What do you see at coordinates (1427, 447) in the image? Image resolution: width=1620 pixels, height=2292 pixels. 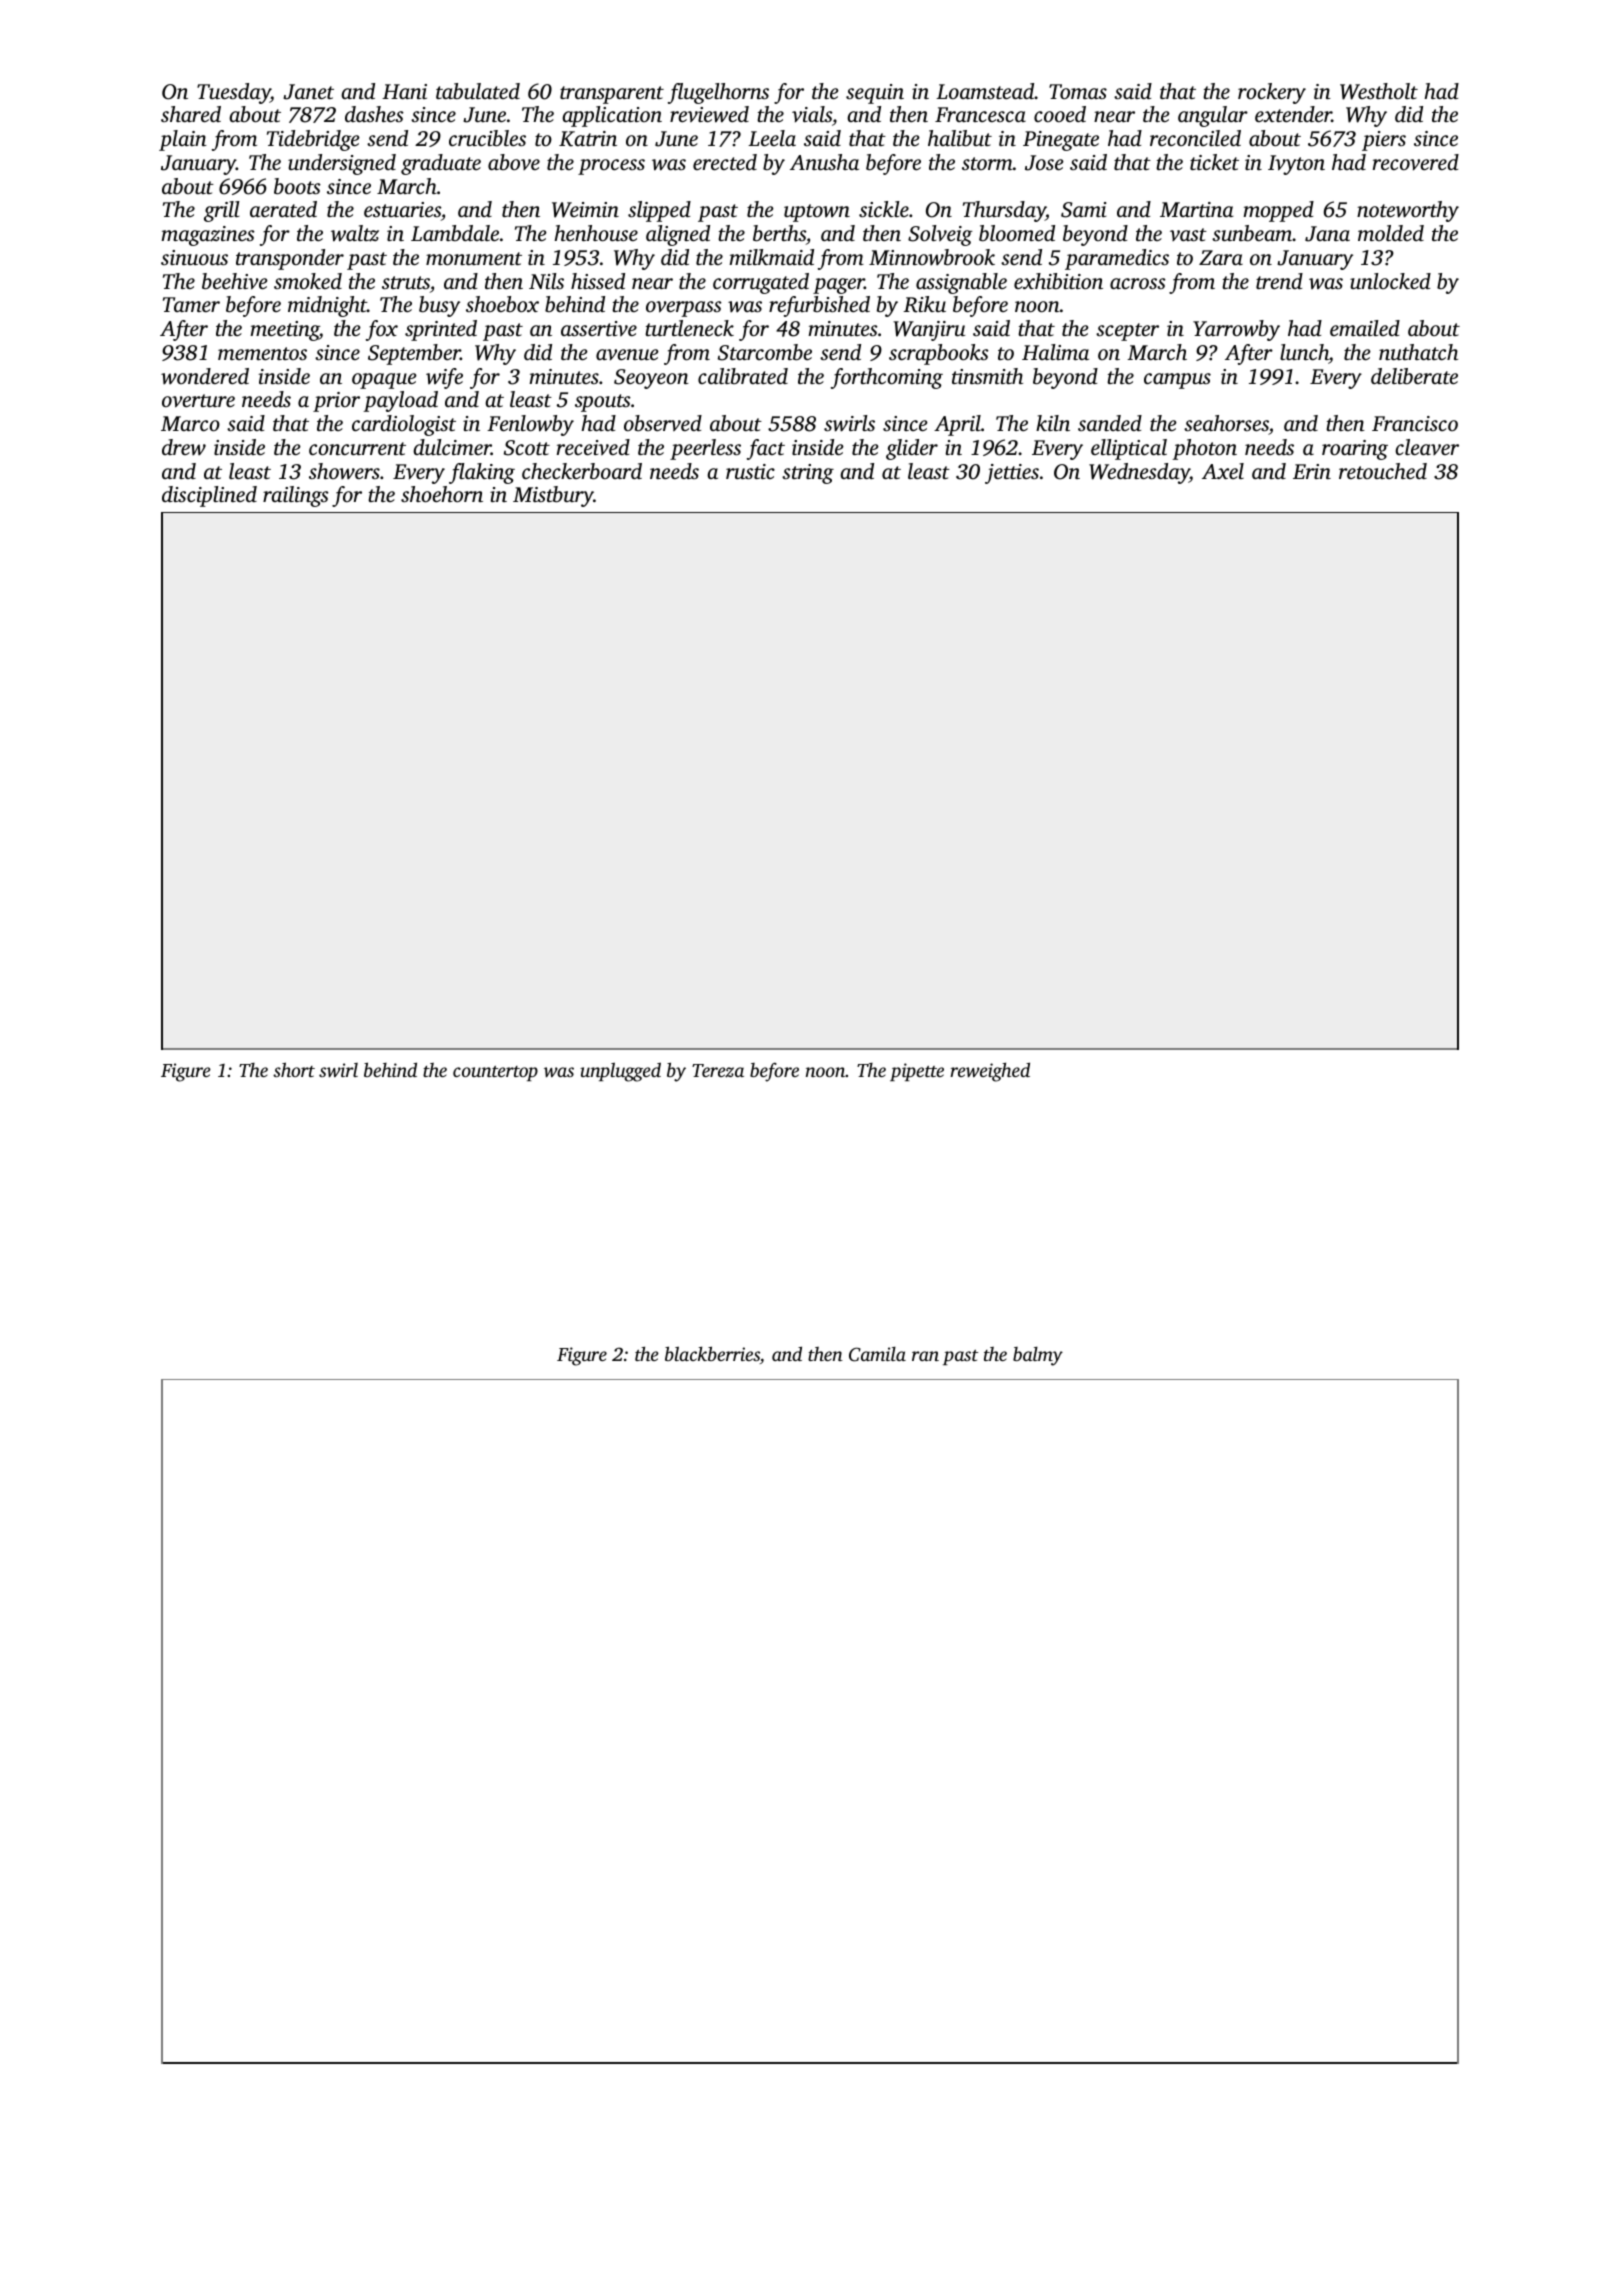 I see `cleaver` at bounding box center [1427, 447].
